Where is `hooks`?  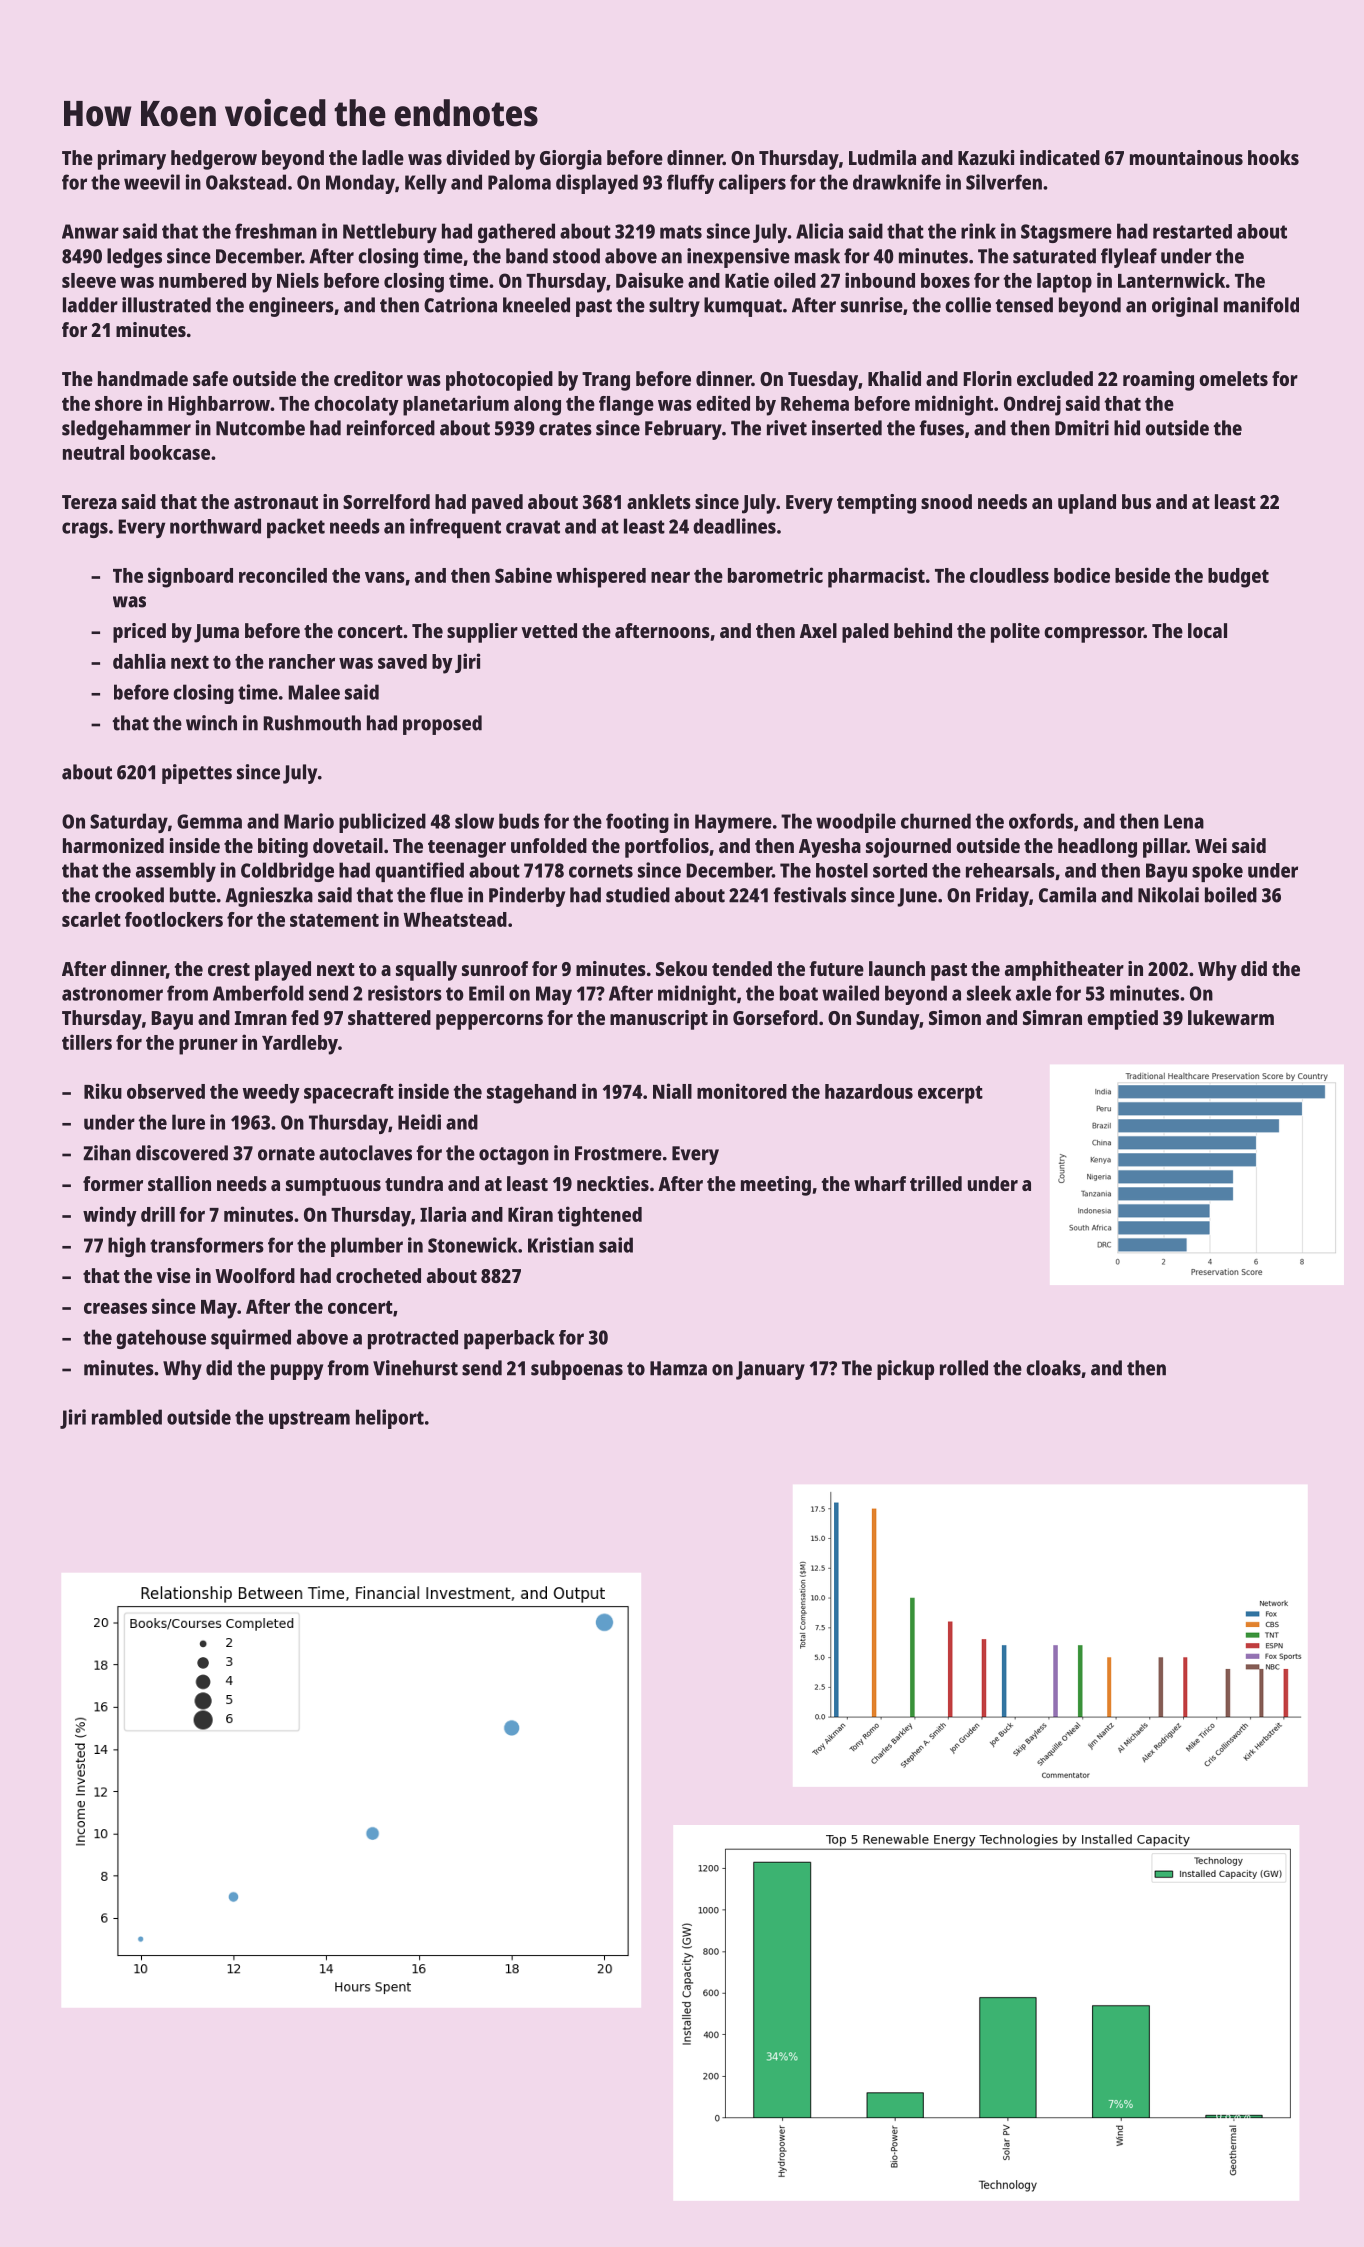 hooks is located at coordinates (1273, 157).
